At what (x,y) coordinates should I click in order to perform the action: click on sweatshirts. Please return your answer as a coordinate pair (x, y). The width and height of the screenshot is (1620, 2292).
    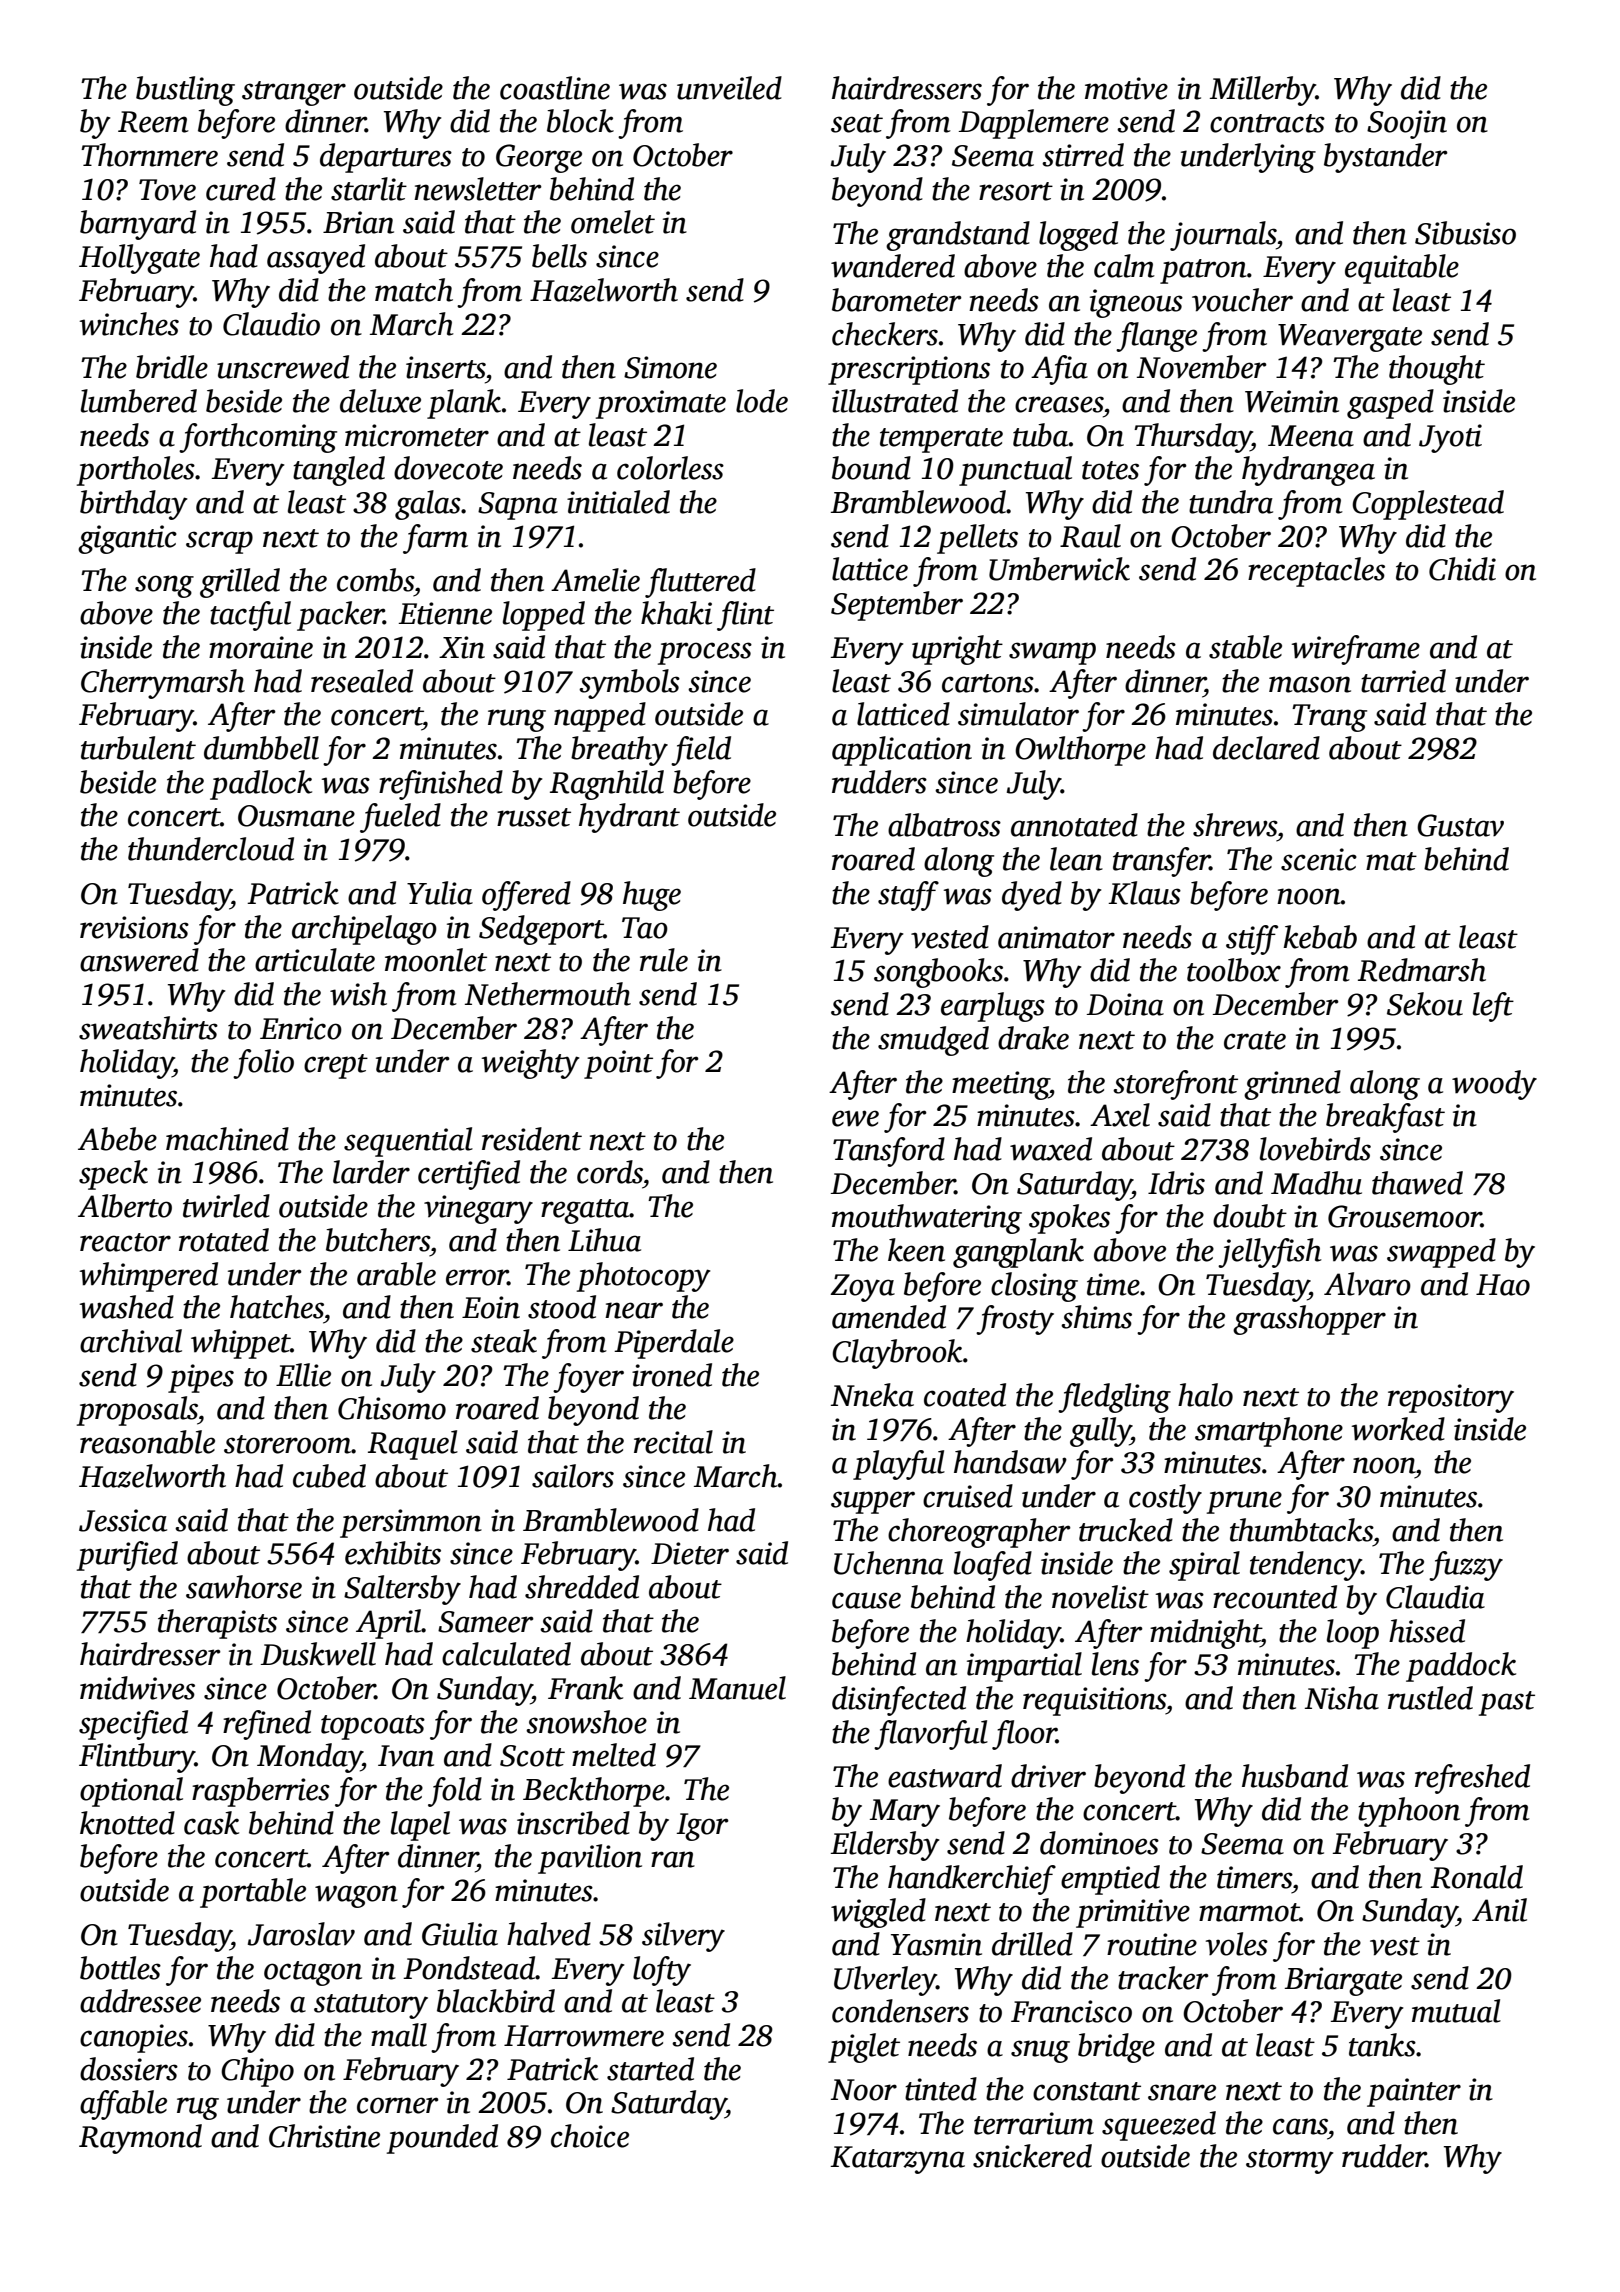
    Looking at the image, I should click on (148, 1028).
